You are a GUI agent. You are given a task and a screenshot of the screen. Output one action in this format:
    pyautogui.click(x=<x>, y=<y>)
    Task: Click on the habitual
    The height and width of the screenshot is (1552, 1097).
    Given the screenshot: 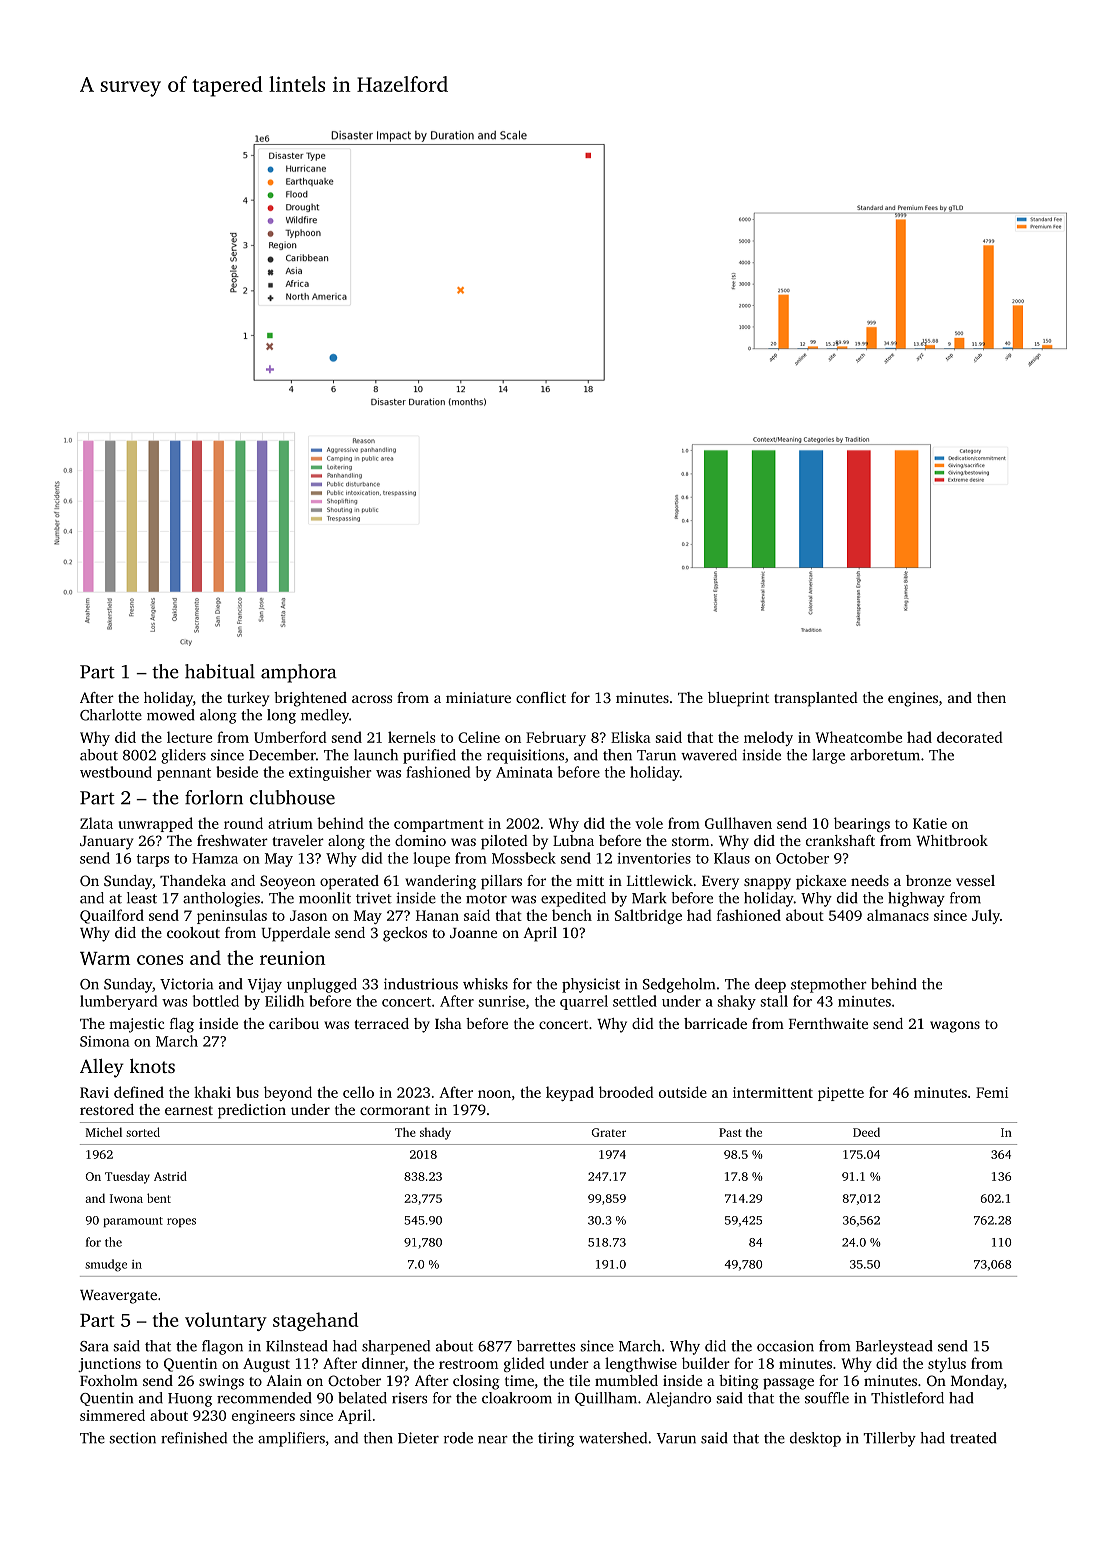 What is the action you would take?
    pyautogui.click(x=220, y=671)
